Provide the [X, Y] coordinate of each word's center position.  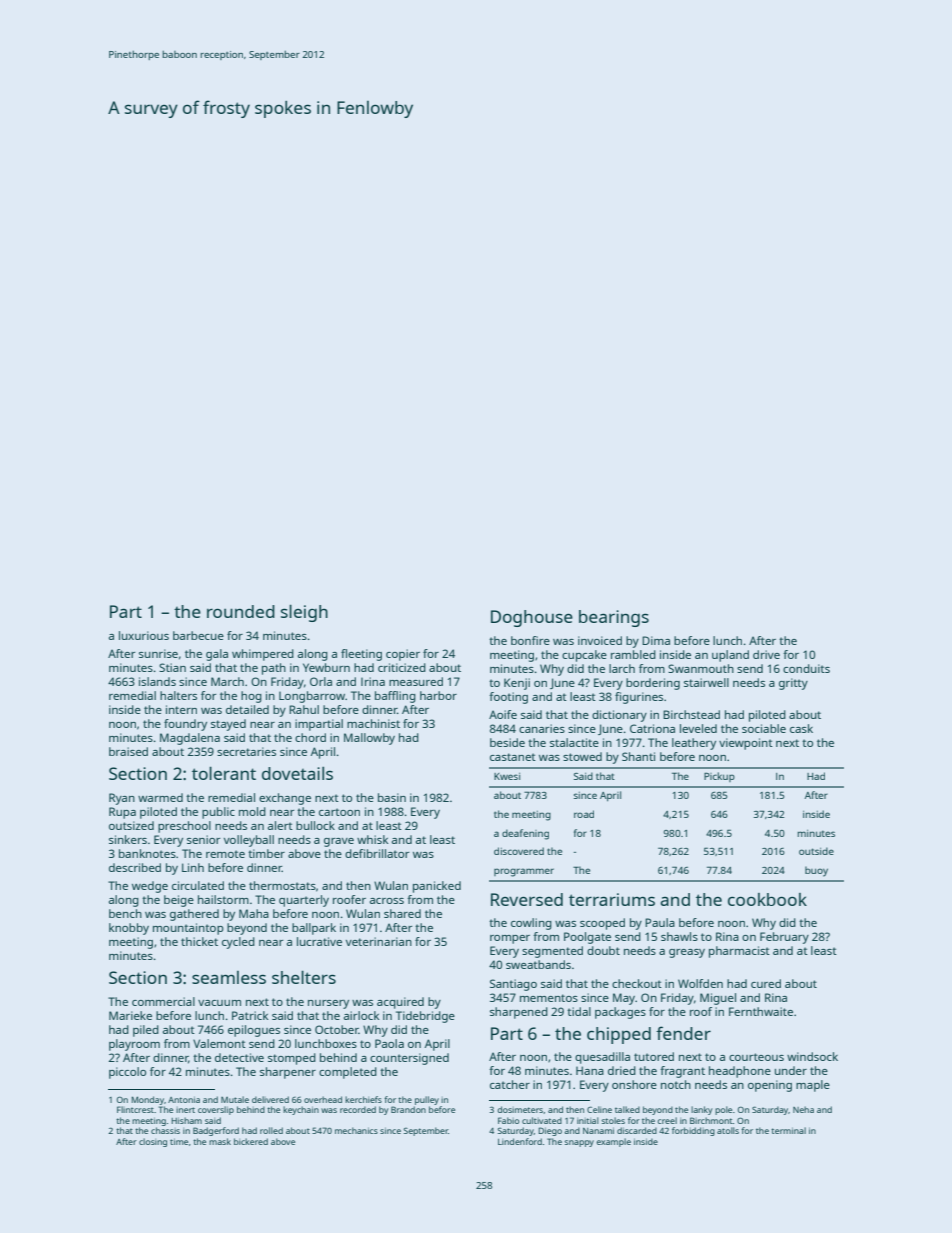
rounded [241, 611]
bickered [251, 1141]
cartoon [339, 812]
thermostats [282, 885]
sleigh [304, 613]
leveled [698, 728]
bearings [614, 618]
